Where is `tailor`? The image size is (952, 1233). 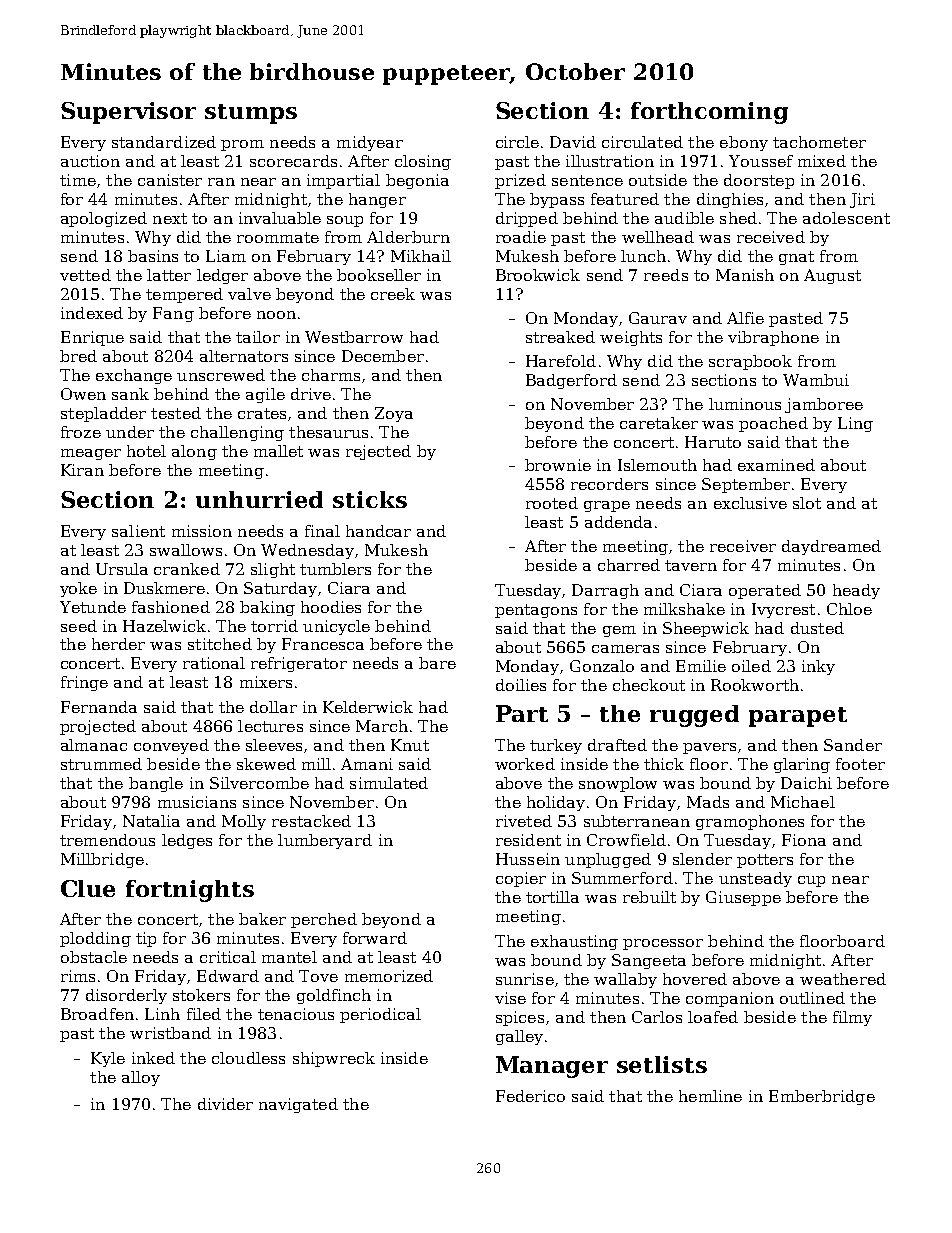 tailor is located at coordinates (258, 337).
